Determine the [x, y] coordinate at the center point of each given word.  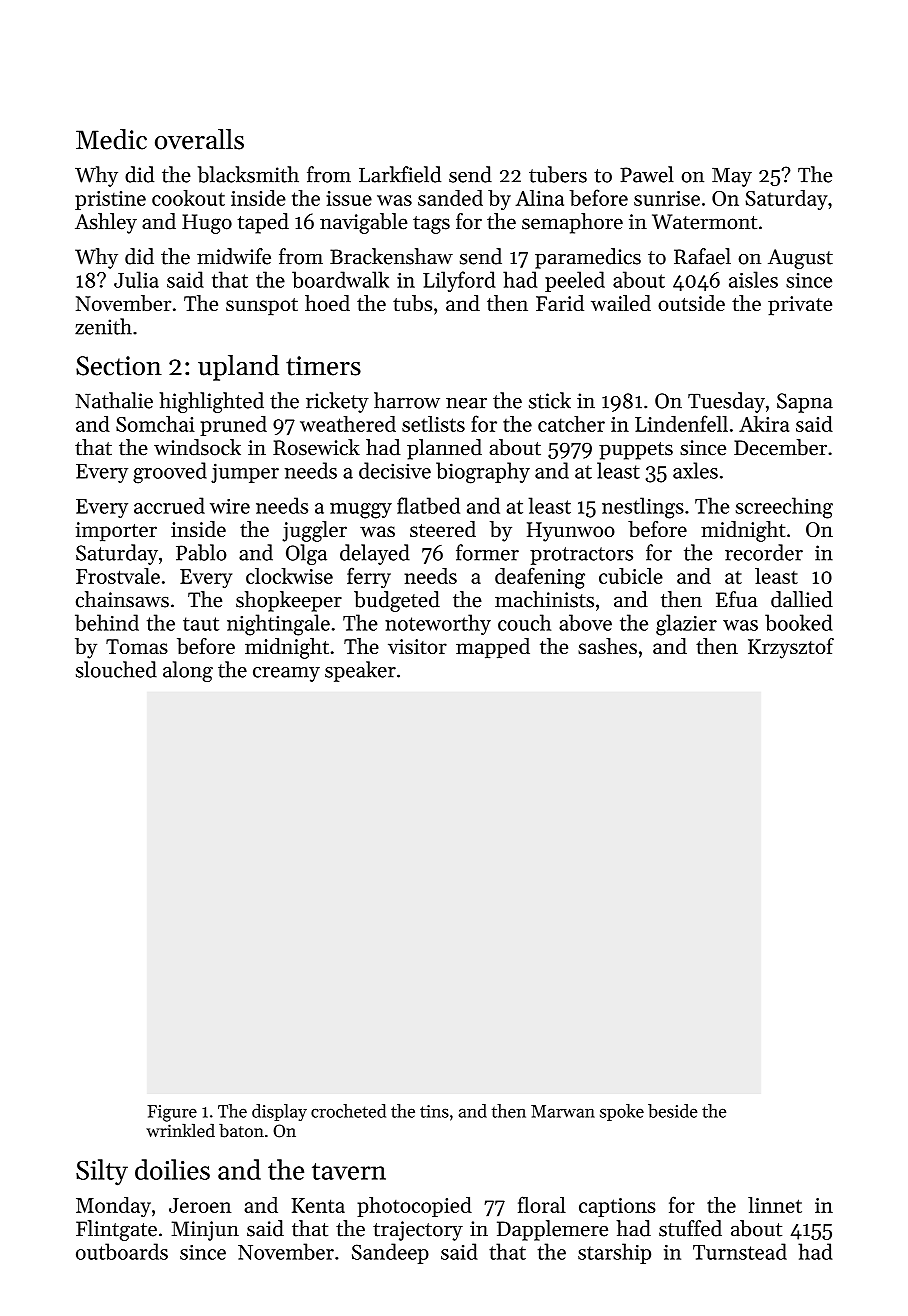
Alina [539, 198]
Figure [172, 1113]
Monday [113, 1207]
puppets [636, 451]
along [188, 671]
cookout [188, 197]
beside [673, 1111]
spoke [622, 1112]
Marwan [563, 1111]
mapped [493, 648]
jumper [245, 473]
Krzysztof [791, 648]
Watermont [704, 222]
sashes [607, 646]
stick [550, 400]
